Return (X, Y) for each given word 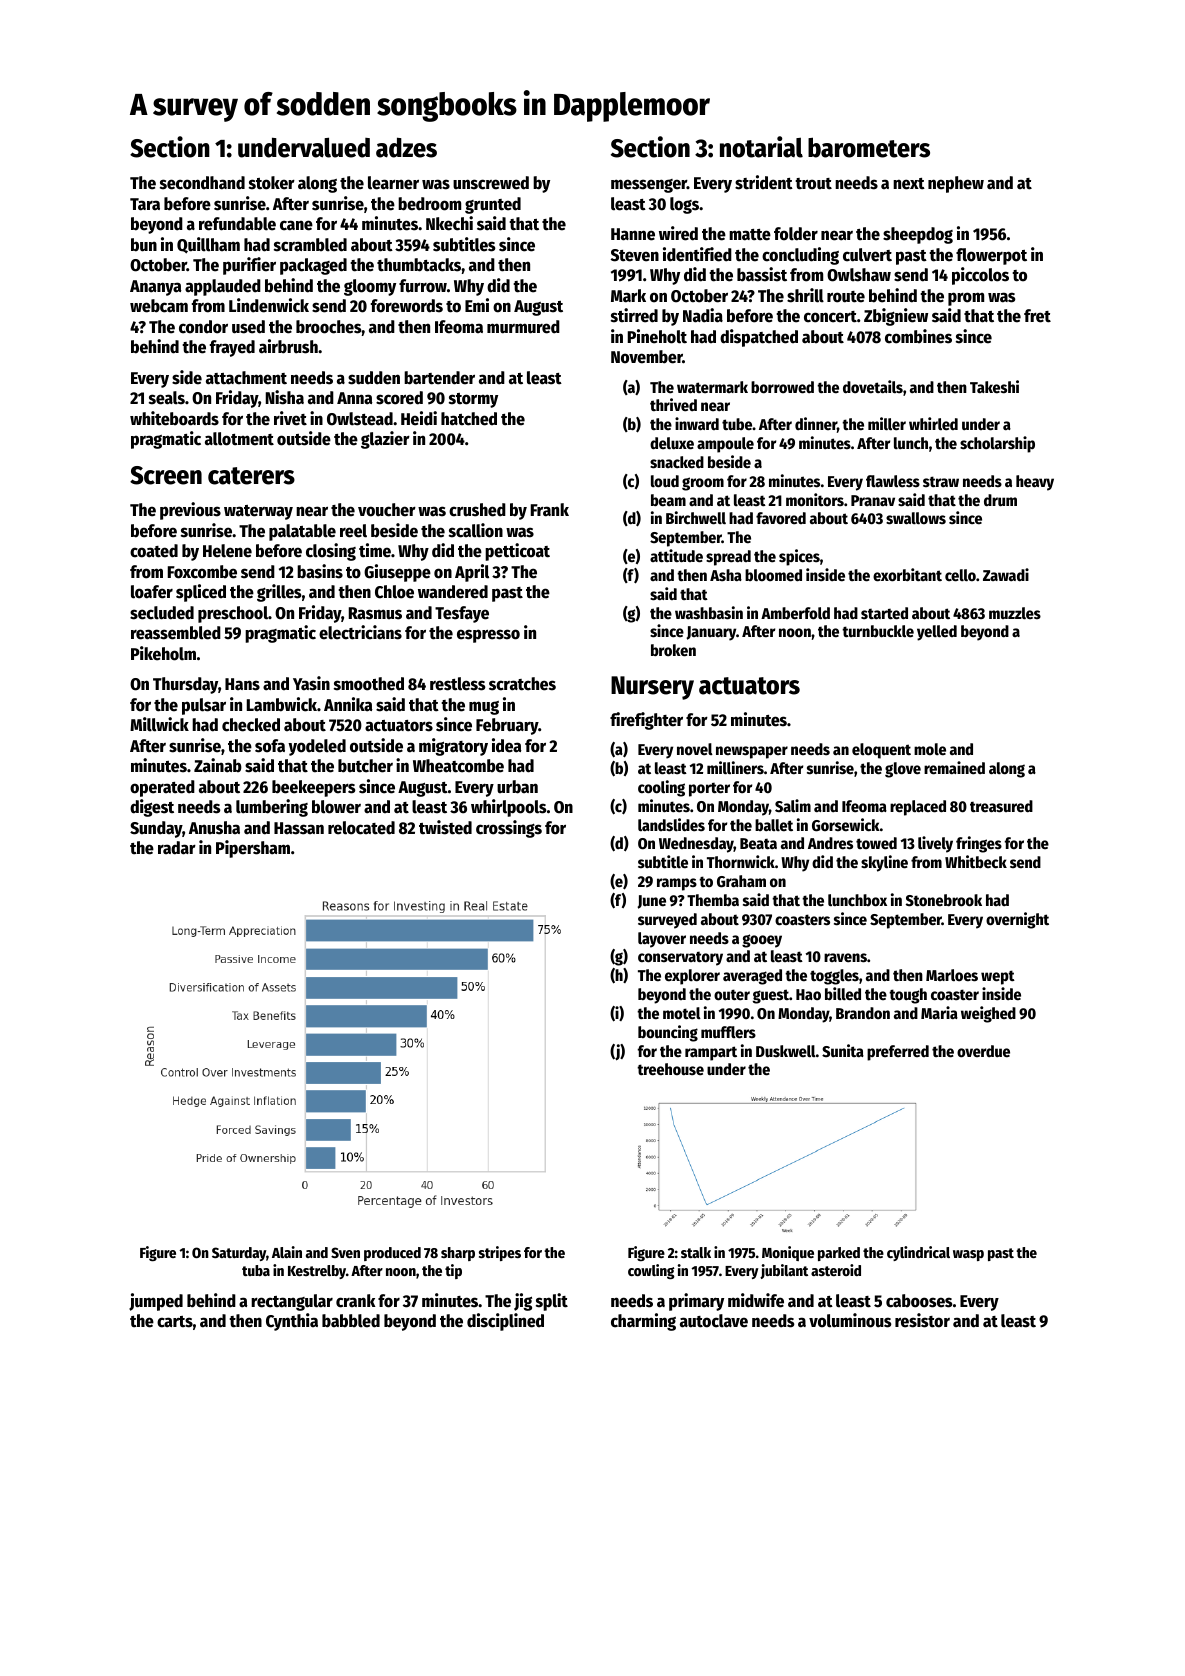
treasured (1001, 806)
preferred (898, 1053)
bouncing (668, 1033)
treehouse (670, 1069)
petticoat (517, 552)
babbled (351, 1321)
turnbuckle (878, 631)
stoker (272, 183)
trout (813, 184)
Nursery (652, 688)
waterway (258, 512)
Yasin (311, 683)
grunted (493, 205)
